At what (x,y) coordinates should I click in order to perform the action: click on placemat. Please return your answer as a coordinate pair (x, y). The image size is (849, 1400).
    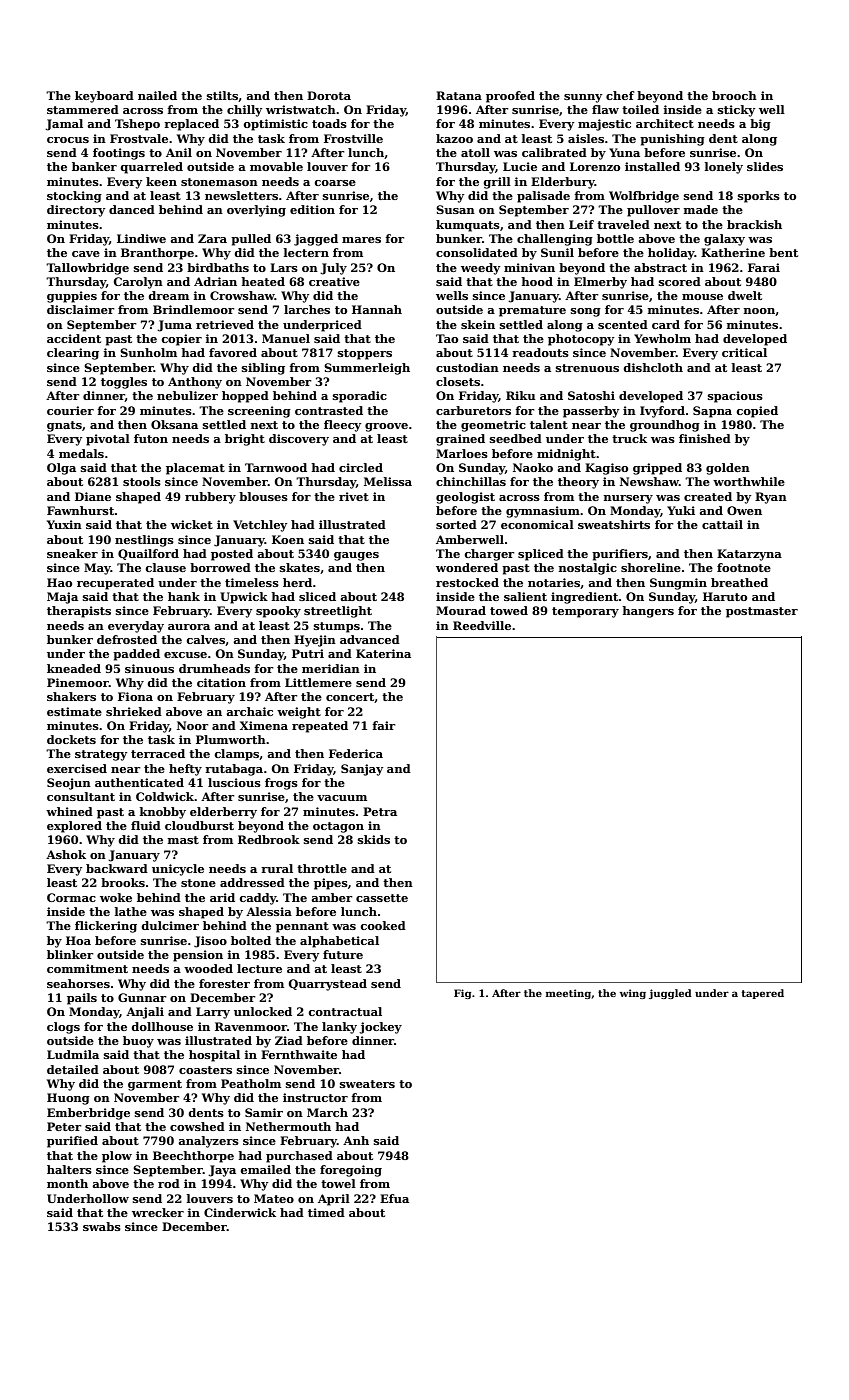
    Looking at the image, I should click on (195, 469).
